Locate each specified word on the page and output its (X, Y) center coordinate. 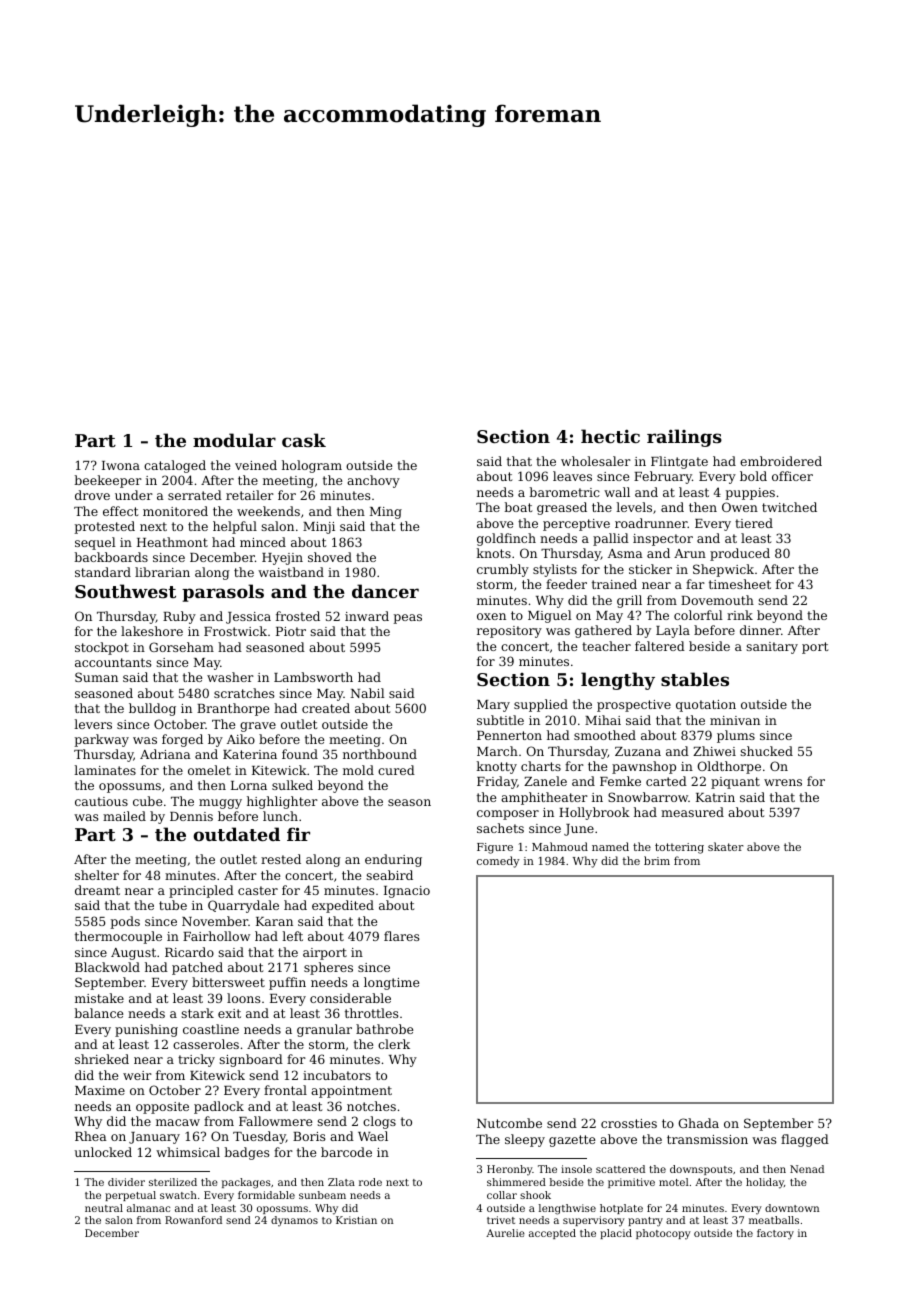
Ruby (179, 617)
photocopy (663, 1234)
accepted (552, 1234)
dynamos (294, 1221)
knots (494, 553)
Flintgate (679, 462)
